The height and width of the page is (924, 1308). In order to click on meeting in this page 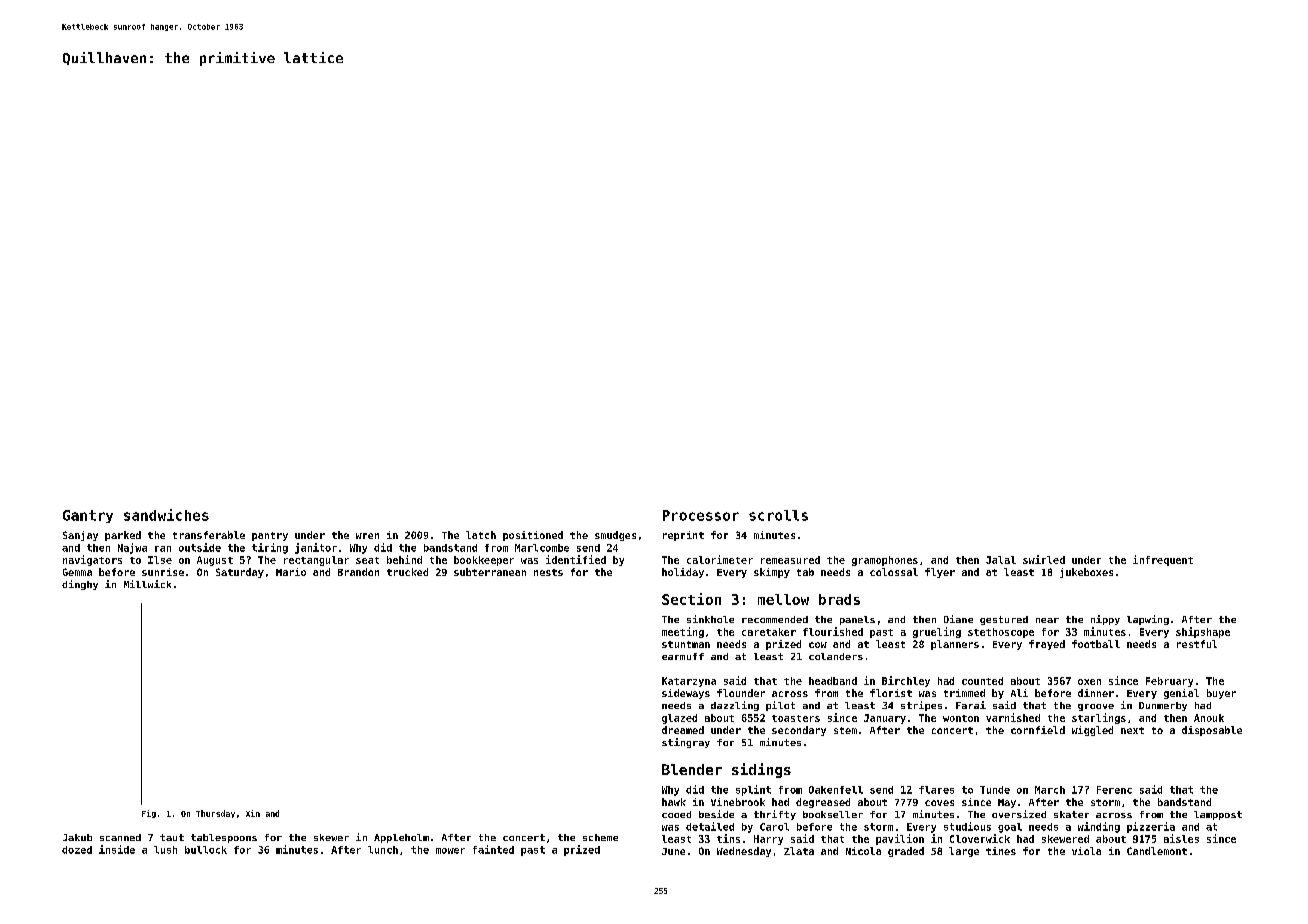, I will do `click(683, 632)`.
